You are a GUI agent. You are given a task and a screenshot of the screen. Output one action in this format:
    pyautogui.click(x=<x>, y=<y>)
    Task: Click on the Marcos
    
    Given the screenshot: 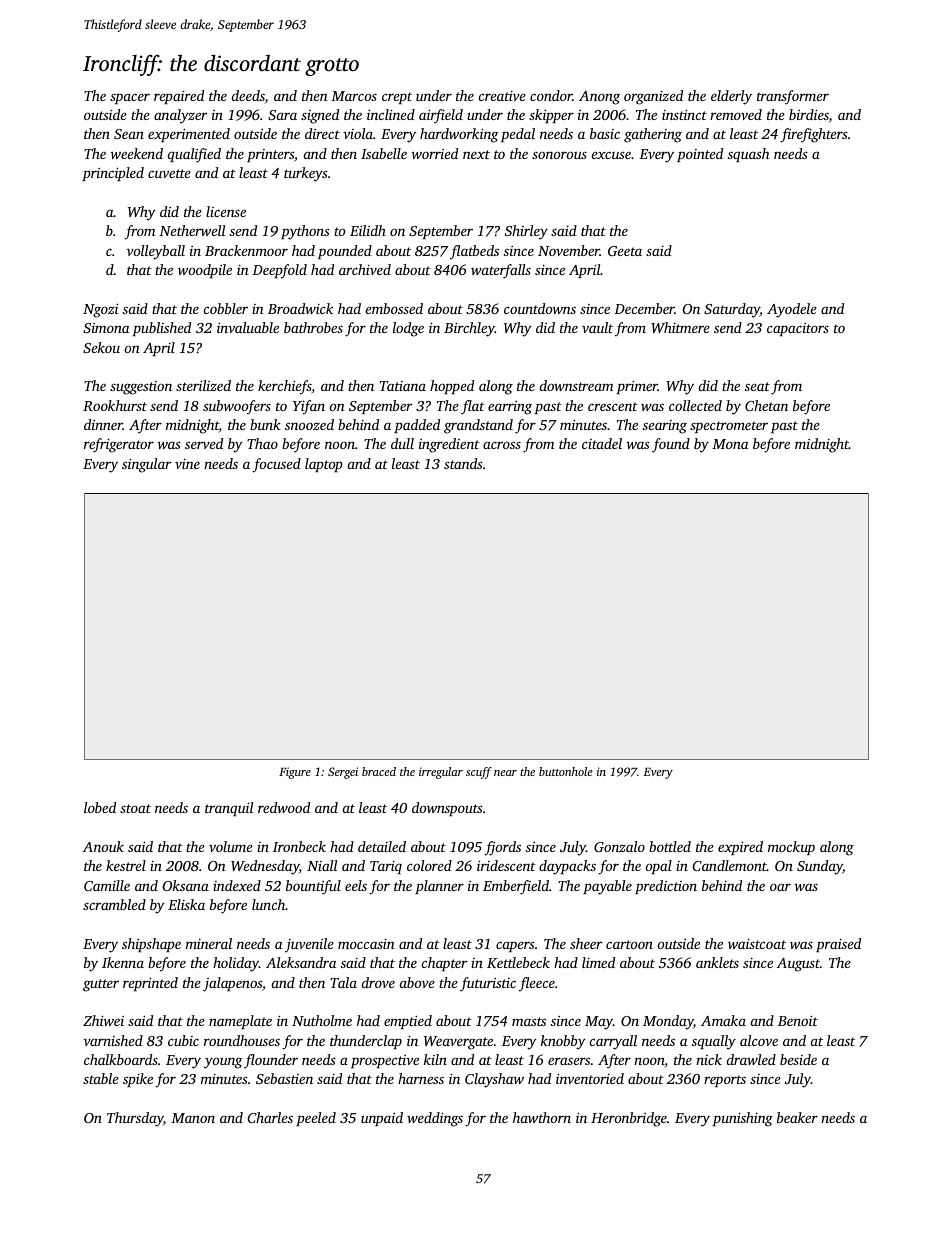 What is the action you would take?
    pyautogui.click(x=354, y=96)
